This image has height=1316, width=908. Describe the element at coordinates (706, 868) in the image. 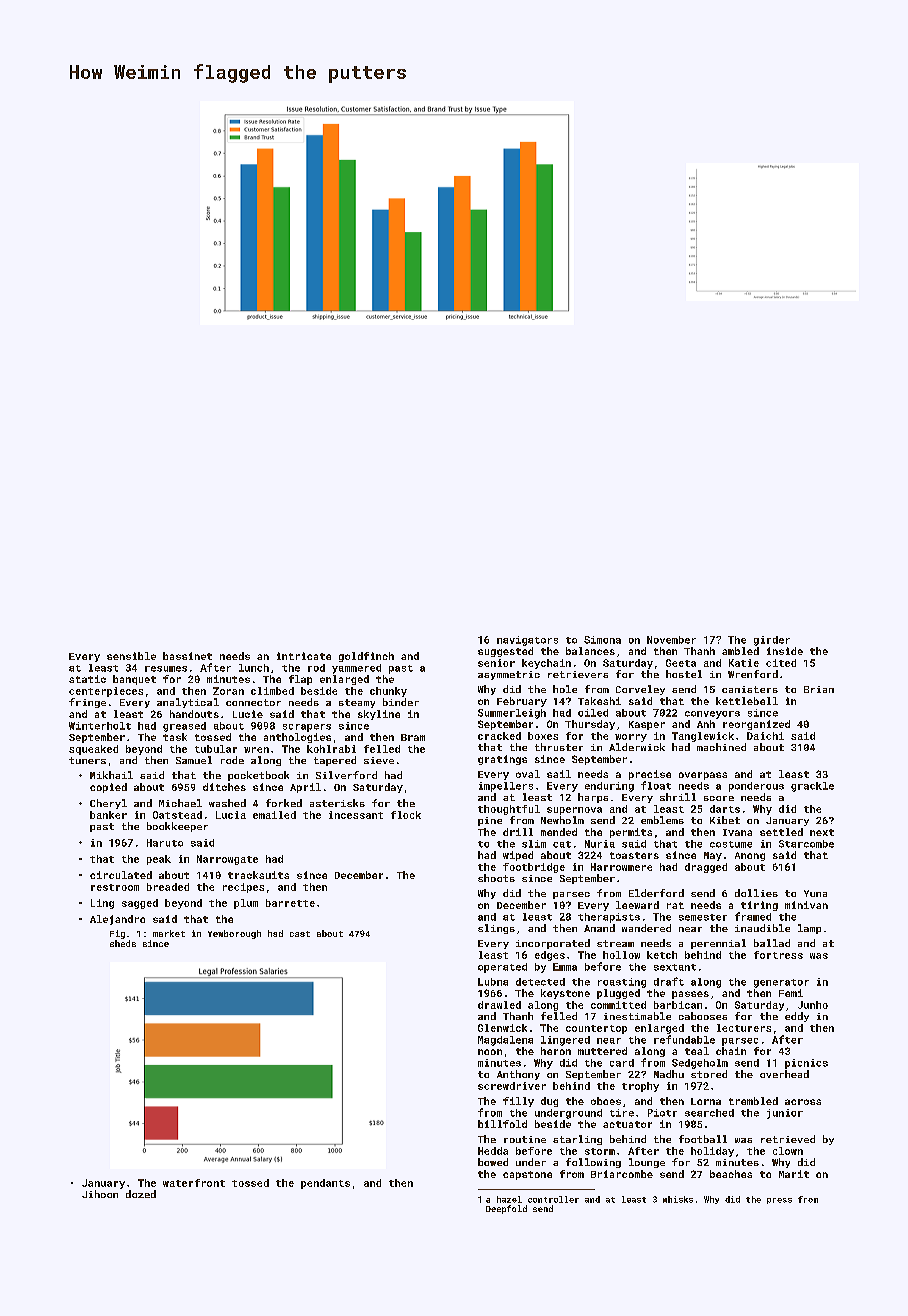

I see `dragged` at that location.
